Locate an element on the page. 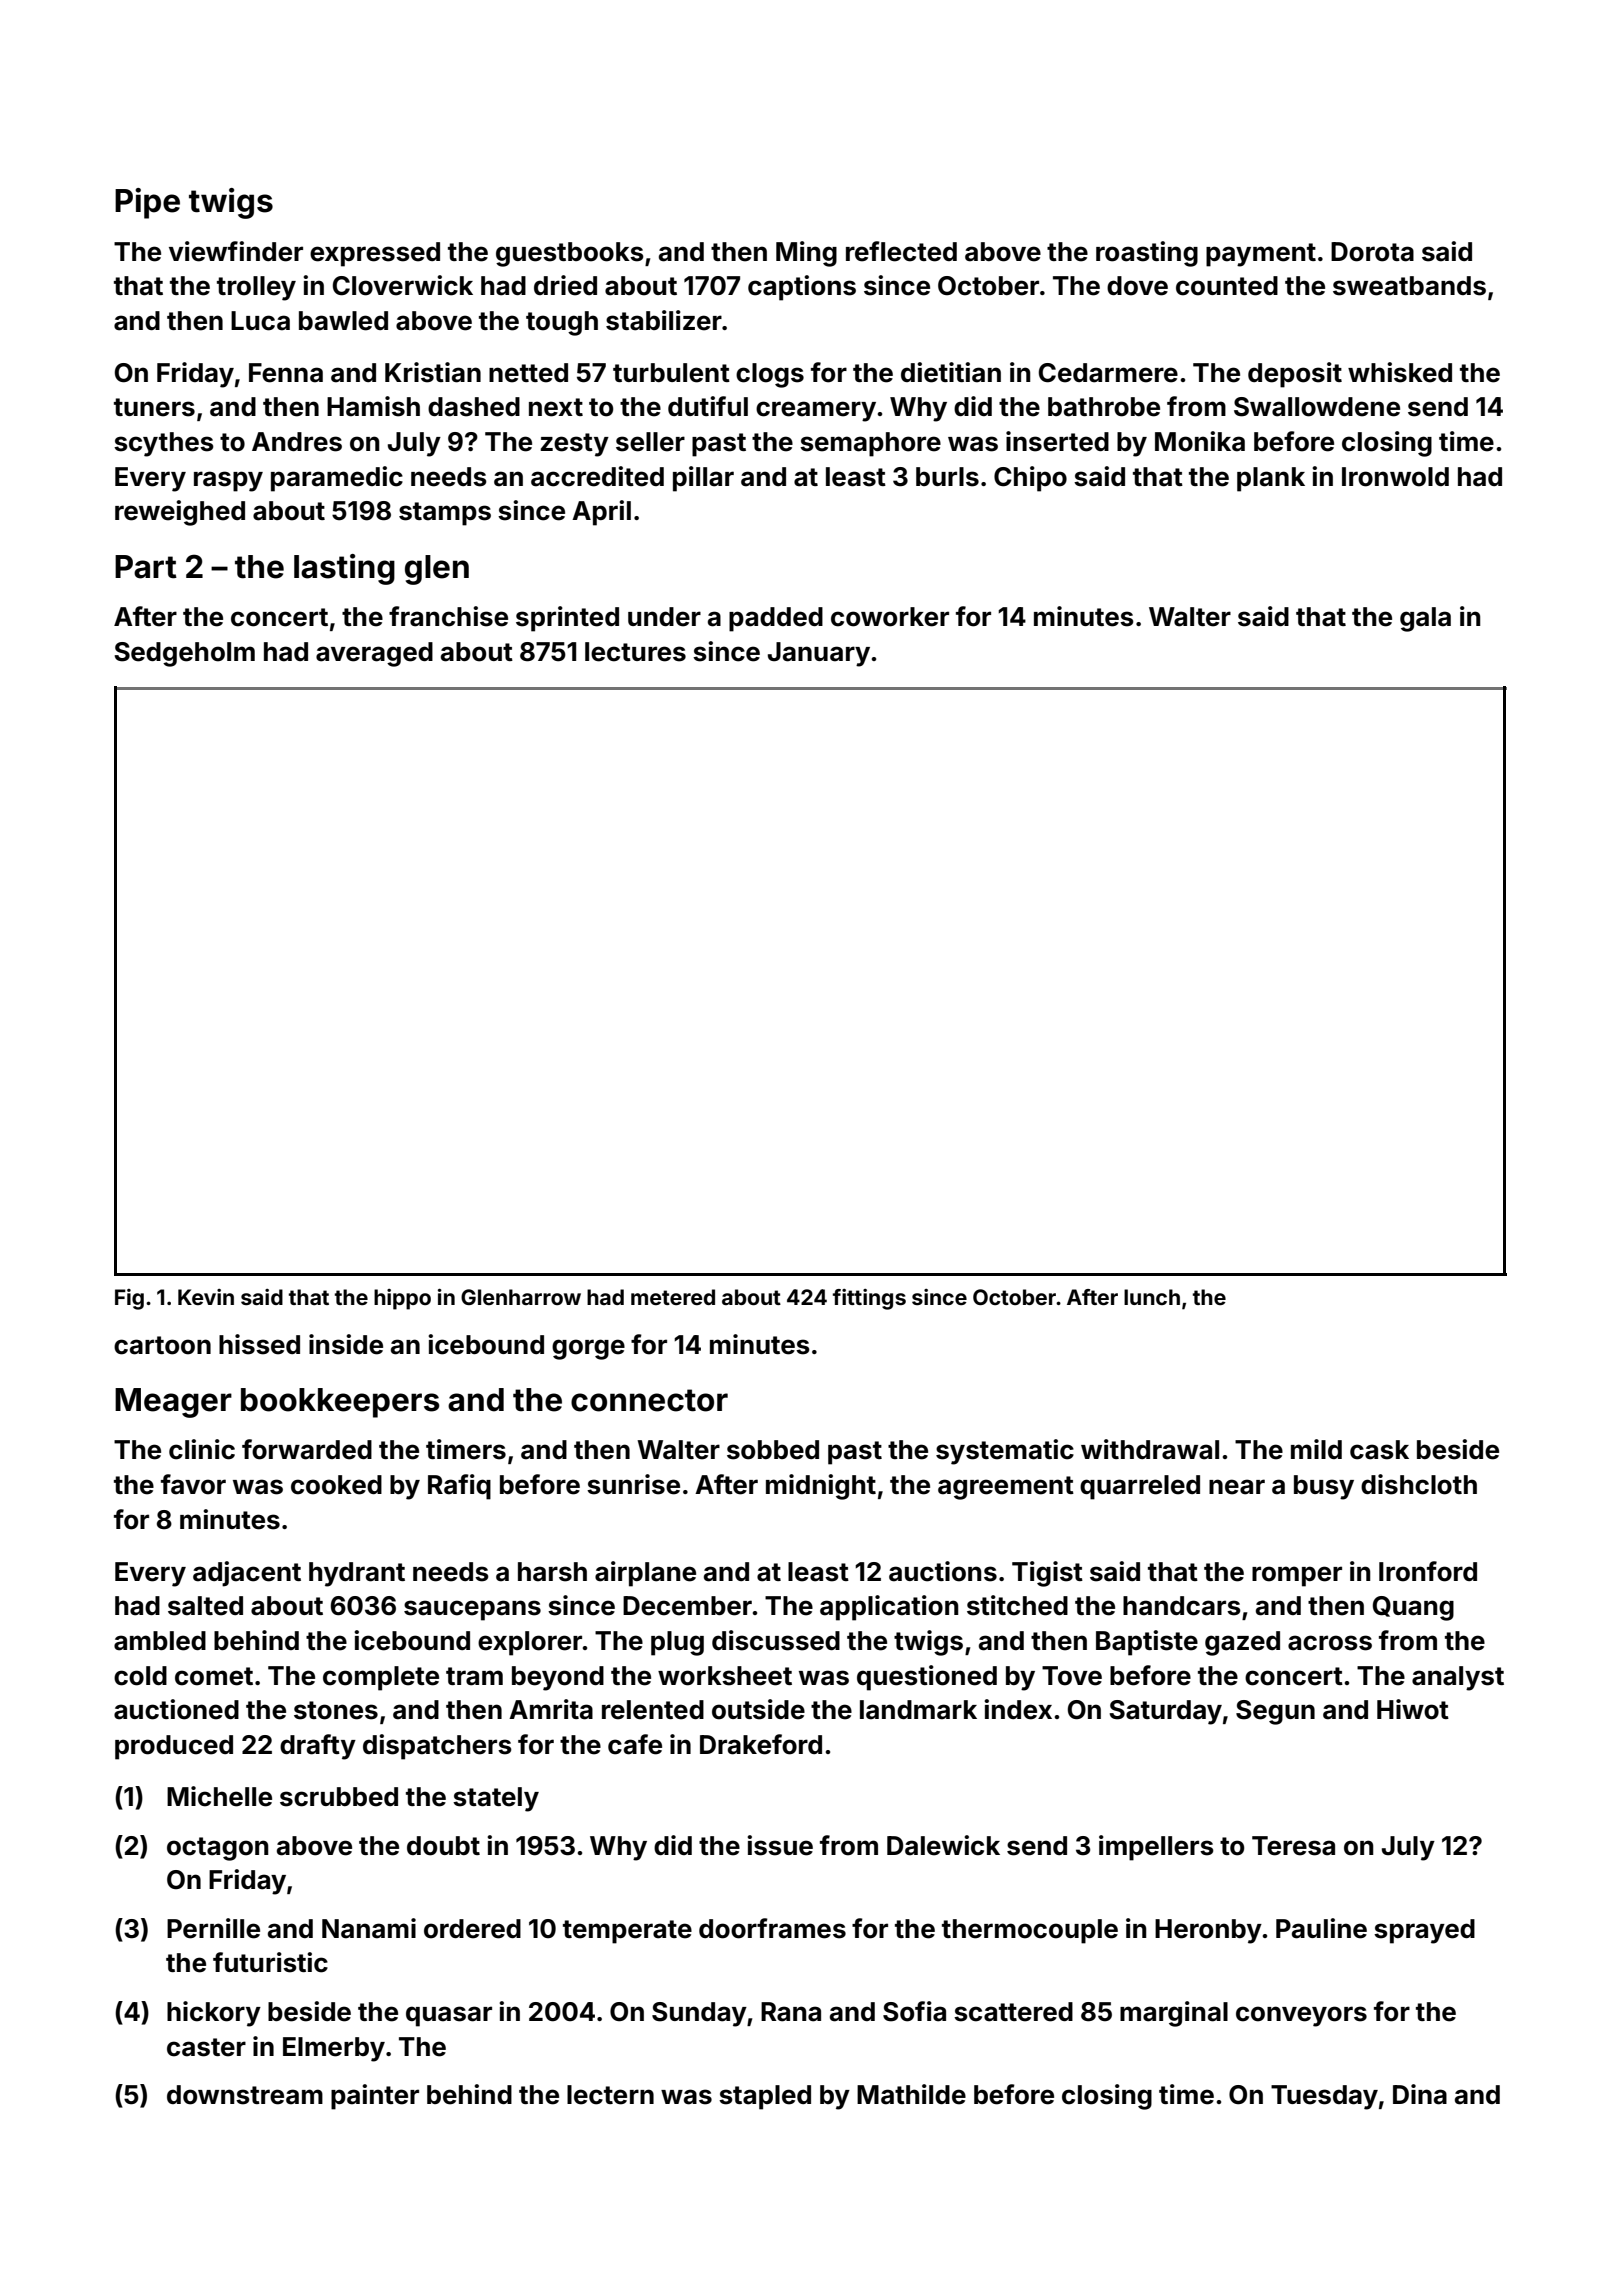 The width and height of the image is (1620, 2292). marginal is located at coordinates (1174, 2014).
